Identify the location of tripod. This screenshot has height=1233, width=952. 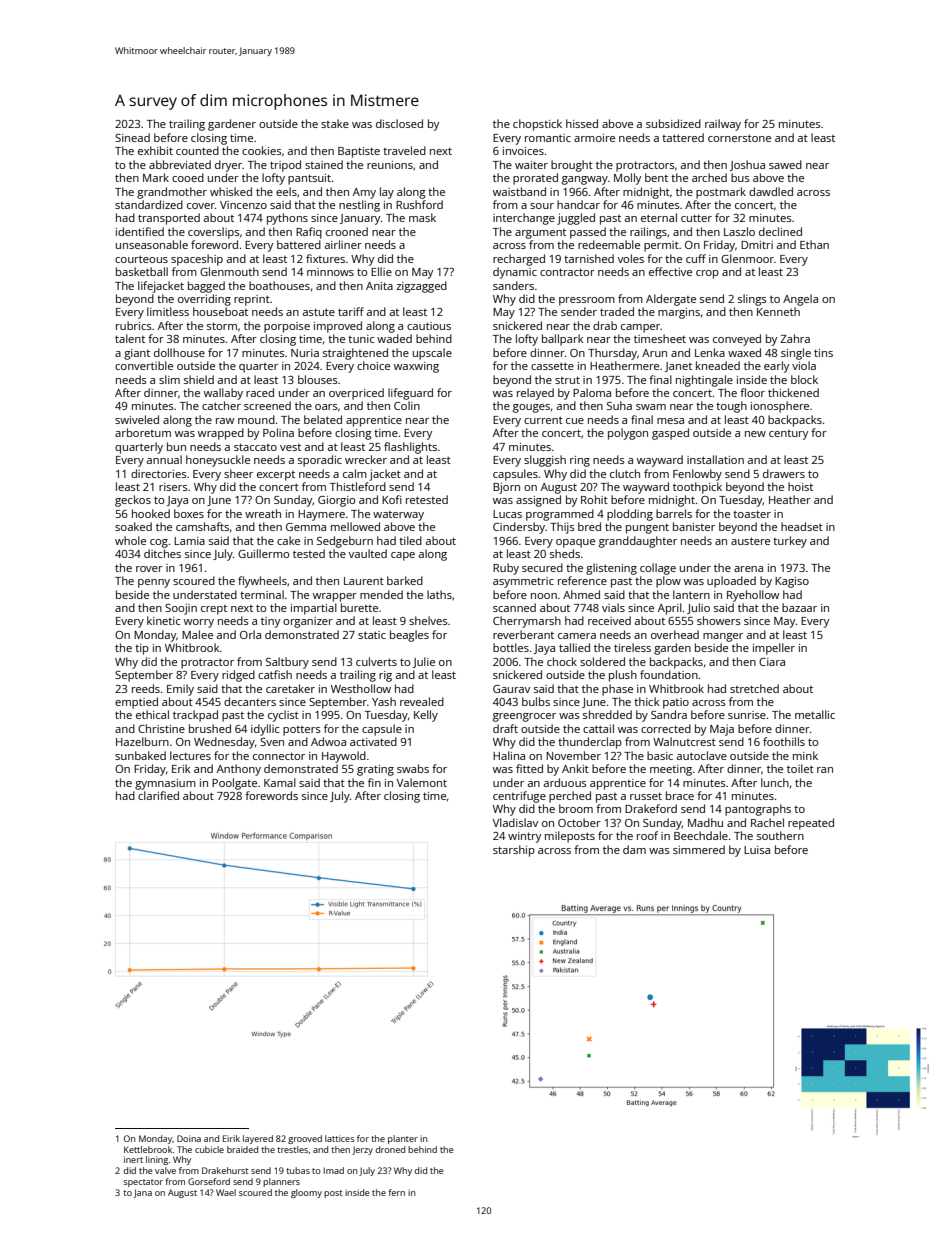
(285, 166).
